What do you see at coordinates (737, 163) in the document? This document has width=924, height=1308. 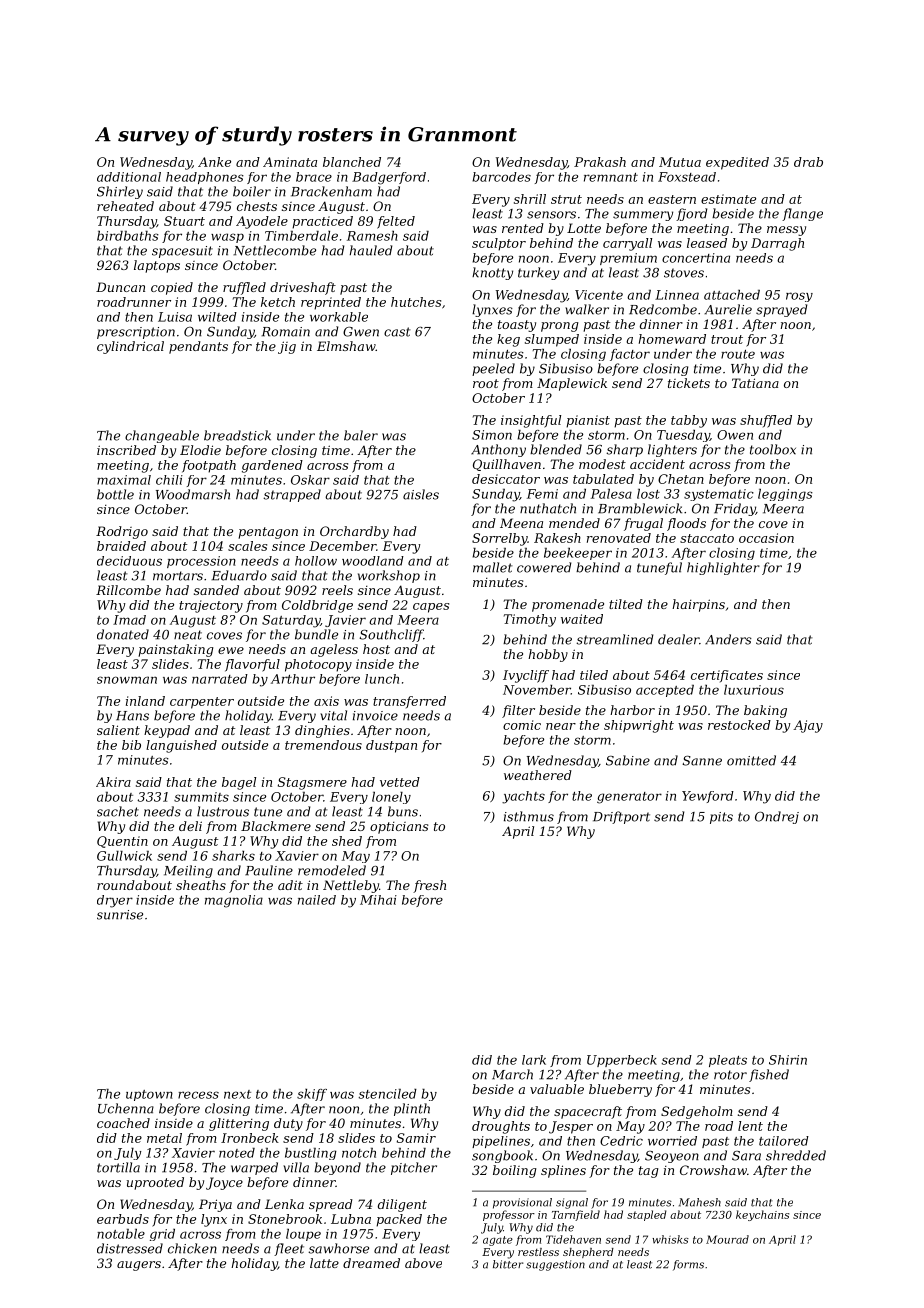 I see `expedited` at bounding box center [737, 163].
